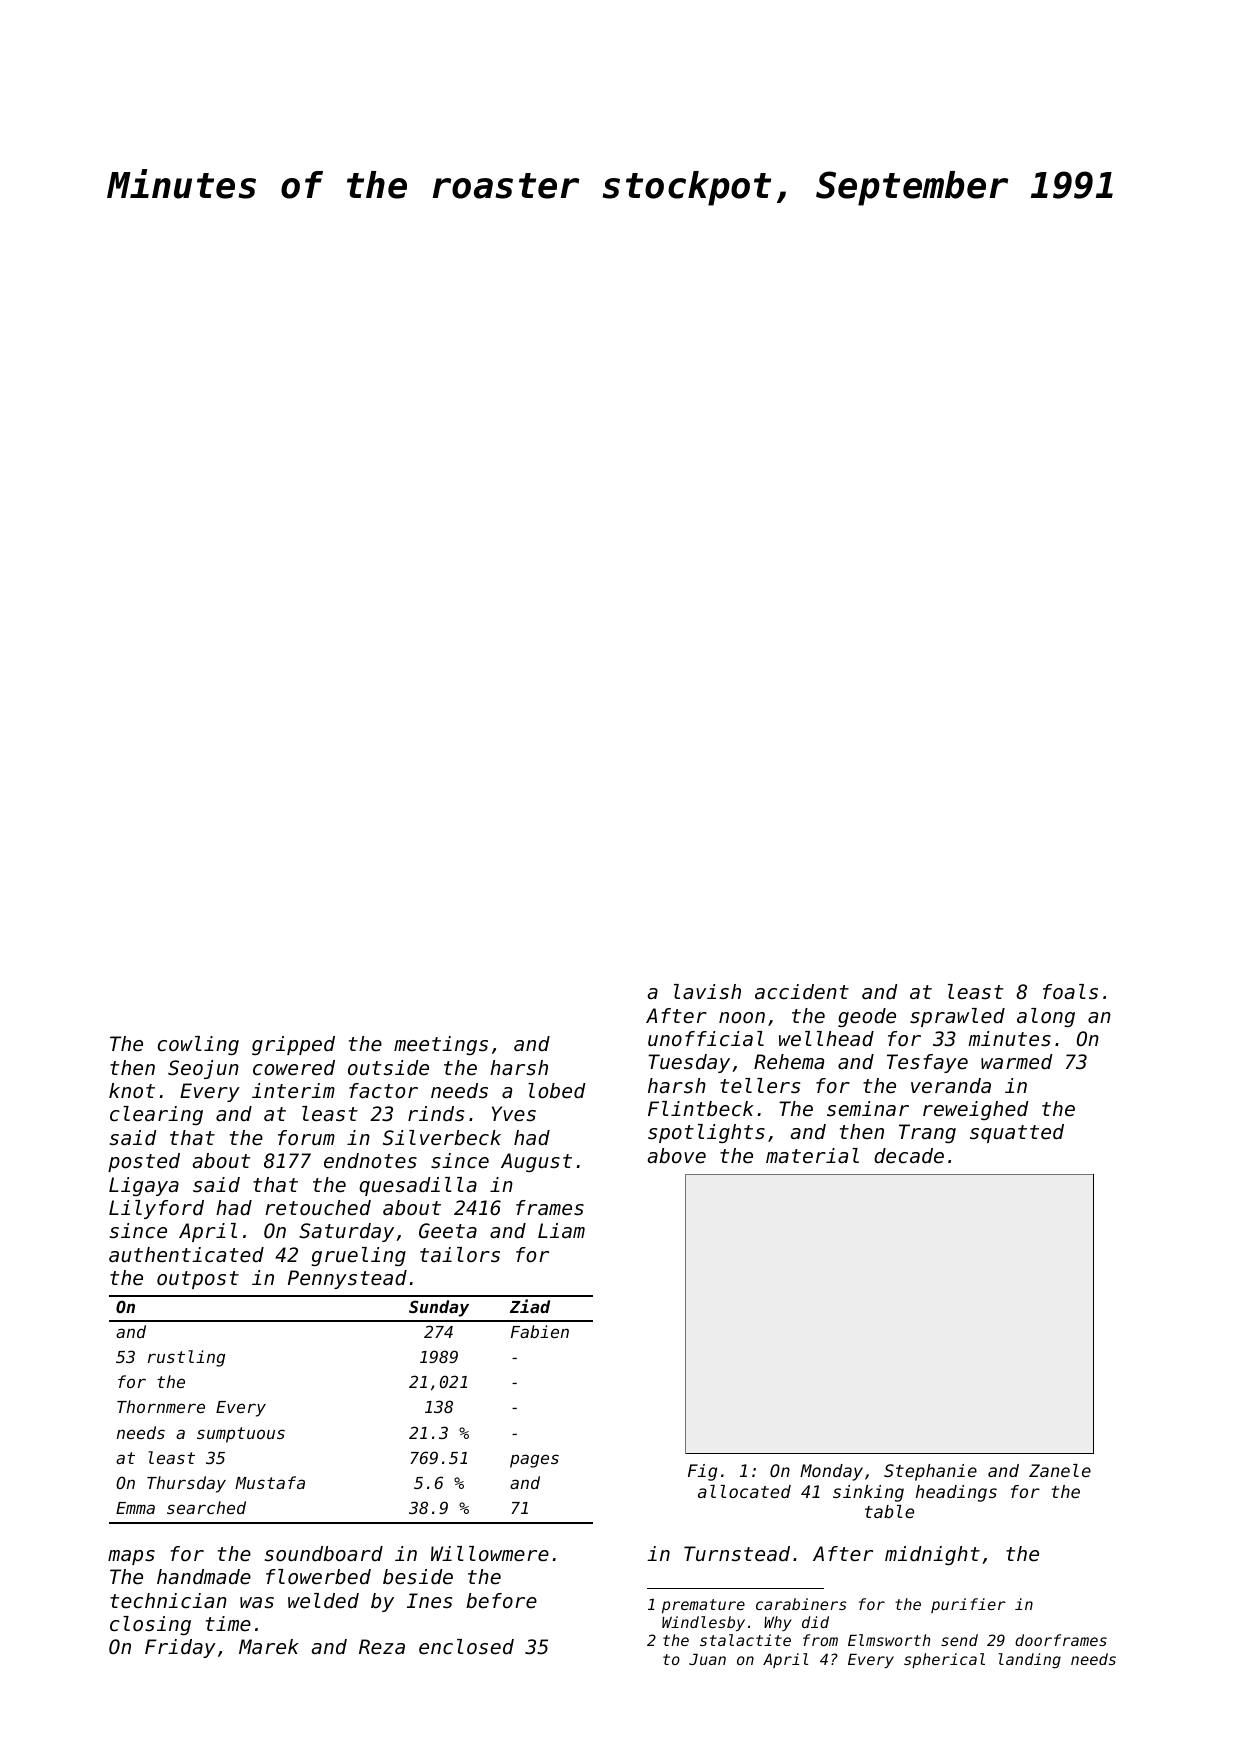 The width and height of the image is (1240, 1754). What do you see at coordinates (1070, 992) in the image?
I see `foals` at bounding box center [1070, 992].
